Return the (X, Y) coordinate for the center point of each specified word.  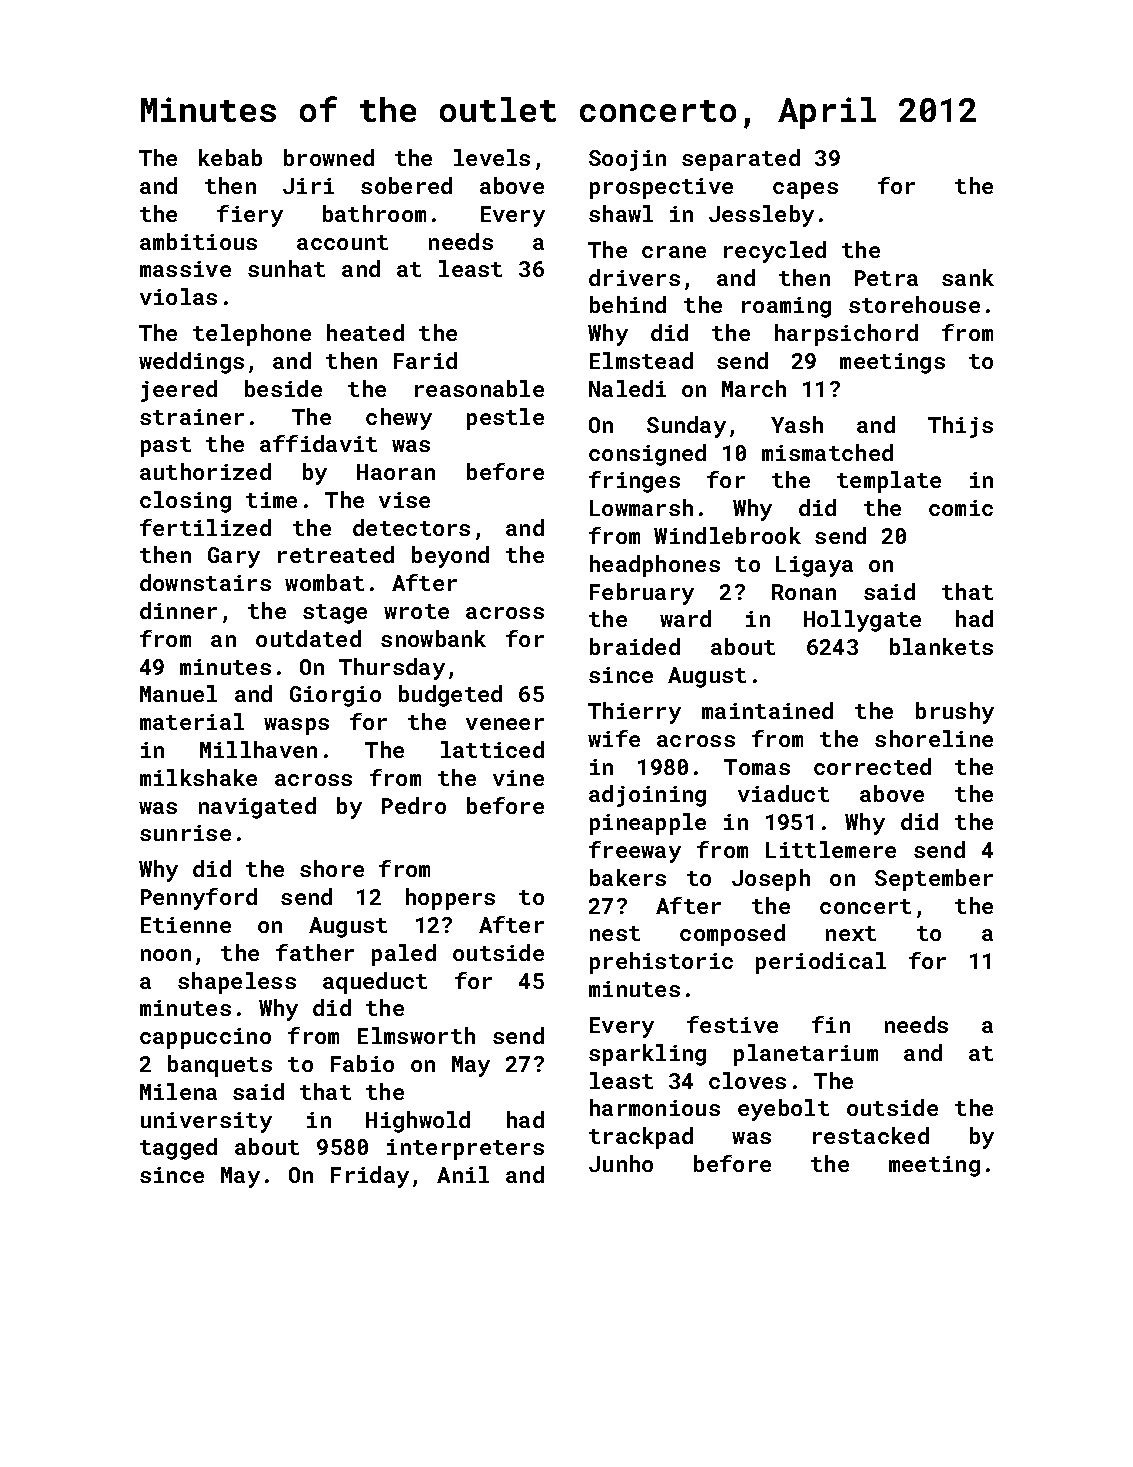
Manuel (178, 693)
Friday (370, 1177)
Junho (621, 1163)
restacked (871, 1135)
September (934, 880)
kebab (230, 157)
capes (805, 190)
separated (741, 160)
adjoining (647, 796)
